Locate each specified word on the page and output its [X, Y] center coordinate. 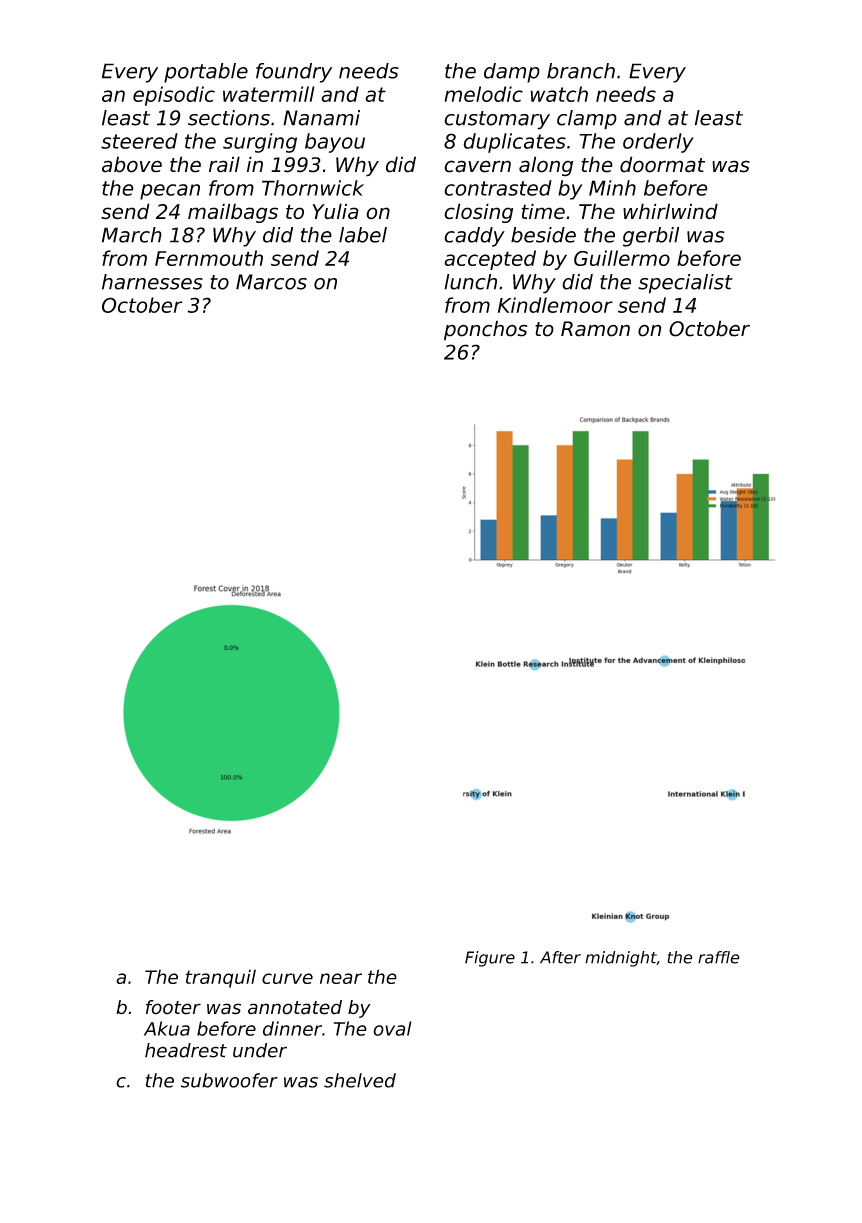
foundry [294, 73]
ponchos [485, 330]
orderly [658, 143]
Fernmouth [209, 258]
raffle [719, 957]
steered [139, 141]
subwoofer [229, 1080]
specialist [685, 284]
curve [287, 978]
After [560, 957]
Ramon [595, 329]
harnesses [152, 282]
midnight [621, 959]
